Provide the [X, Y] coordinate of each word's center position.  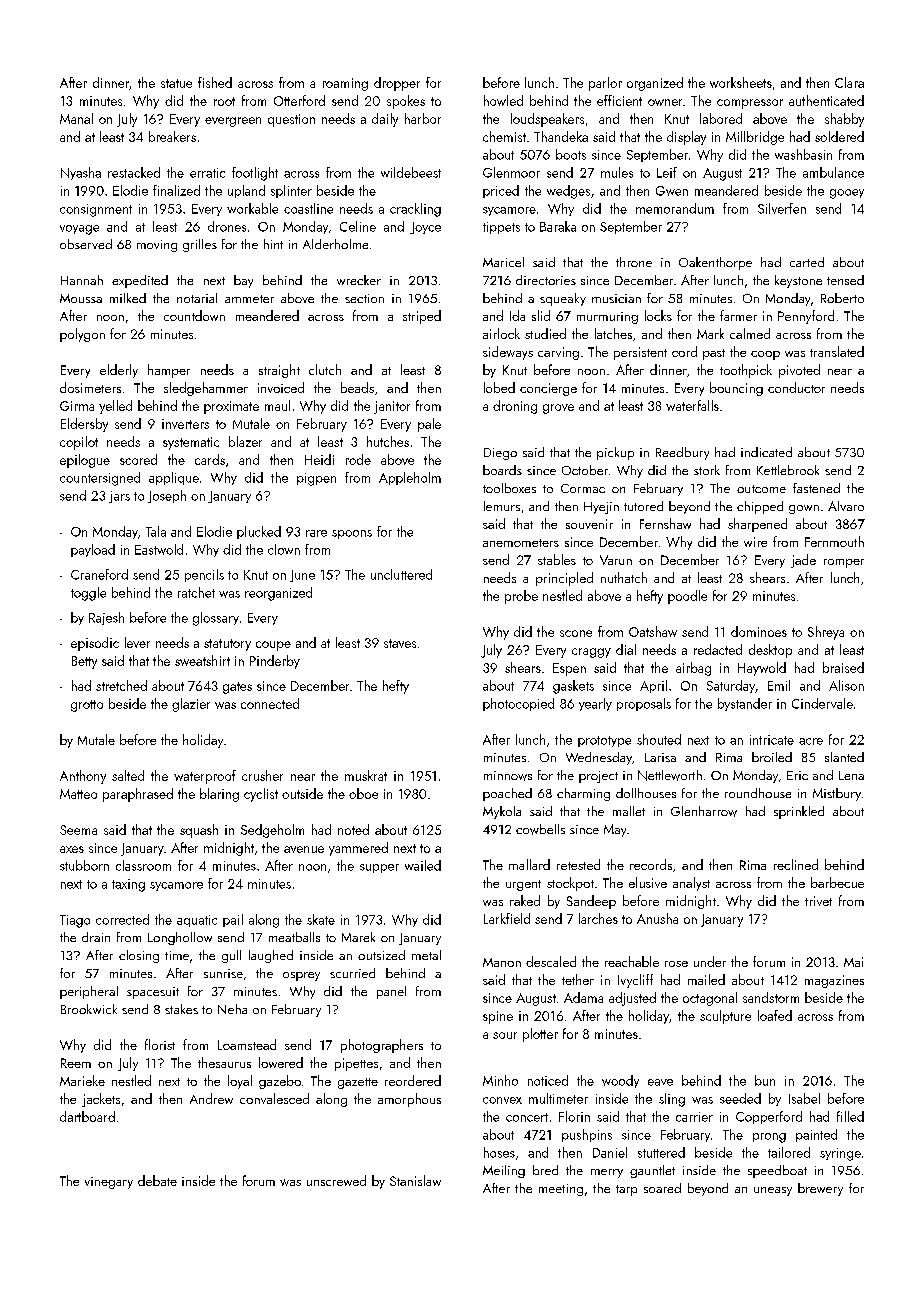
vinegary [109, 1183]
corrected [122, 919]
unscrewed [336, 1180]
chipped [760, 507]
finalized [176, 190]
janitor [392, 407]
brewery [820, 1189]
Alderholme [335, 244]
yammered [358, 849]
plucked [259, 532]
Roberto [842, 298]
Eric [797, 775]
